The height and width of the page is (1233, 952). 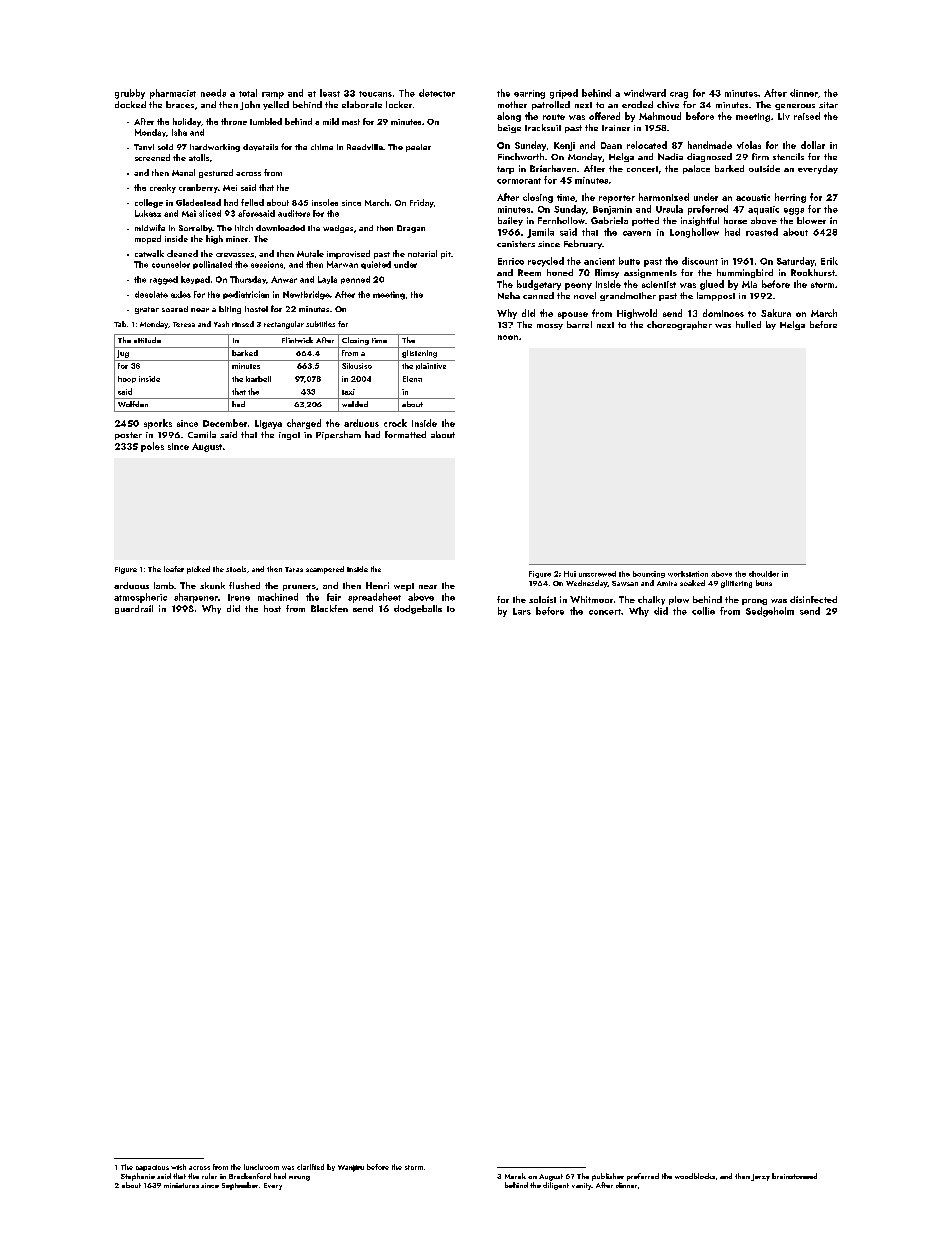 I want to click on Jerzy, so click(x=760, y=1177).
